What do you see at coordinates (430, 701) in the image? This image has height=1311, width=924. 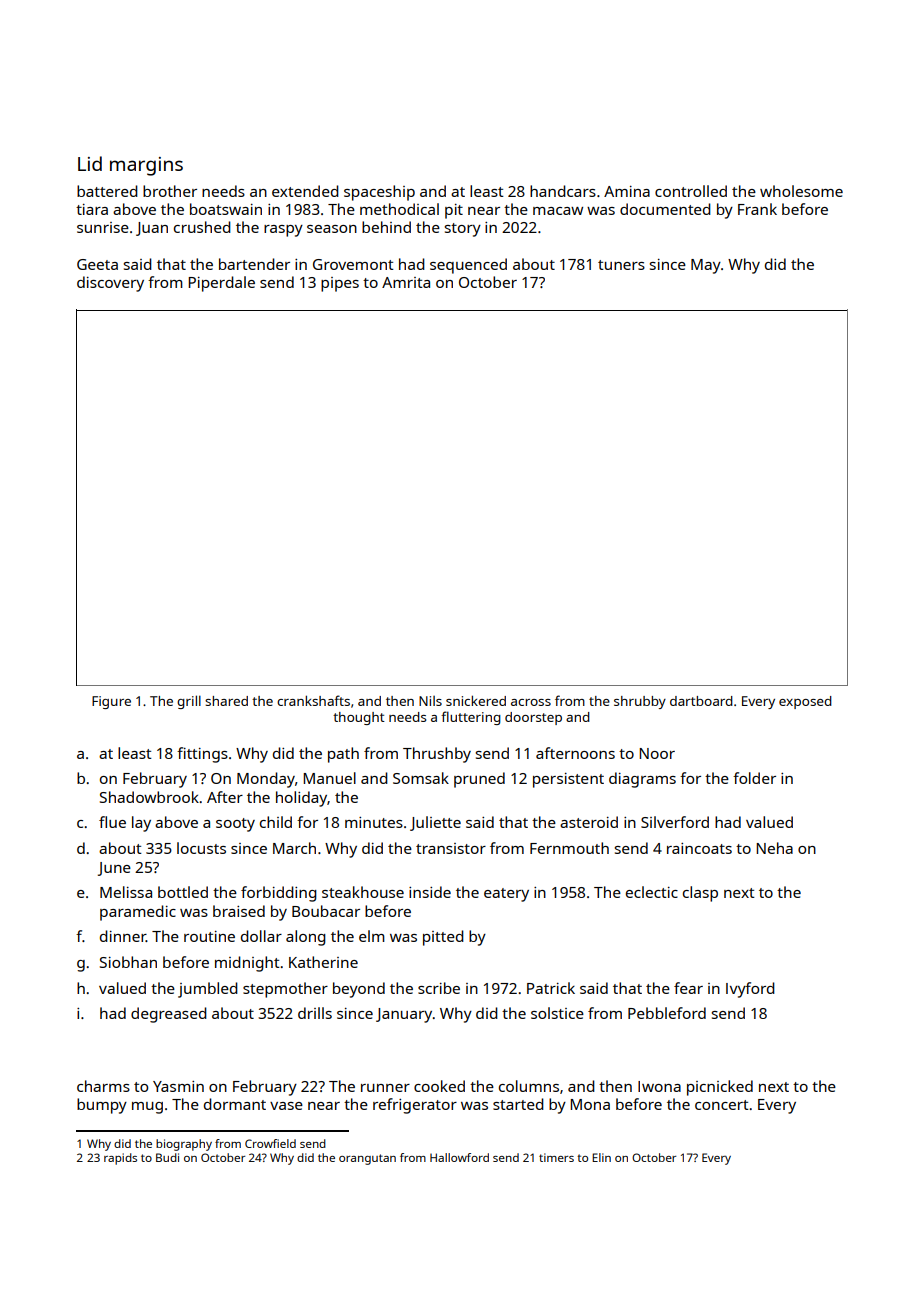 I see `Nils` at bounding box center [430, 701].
